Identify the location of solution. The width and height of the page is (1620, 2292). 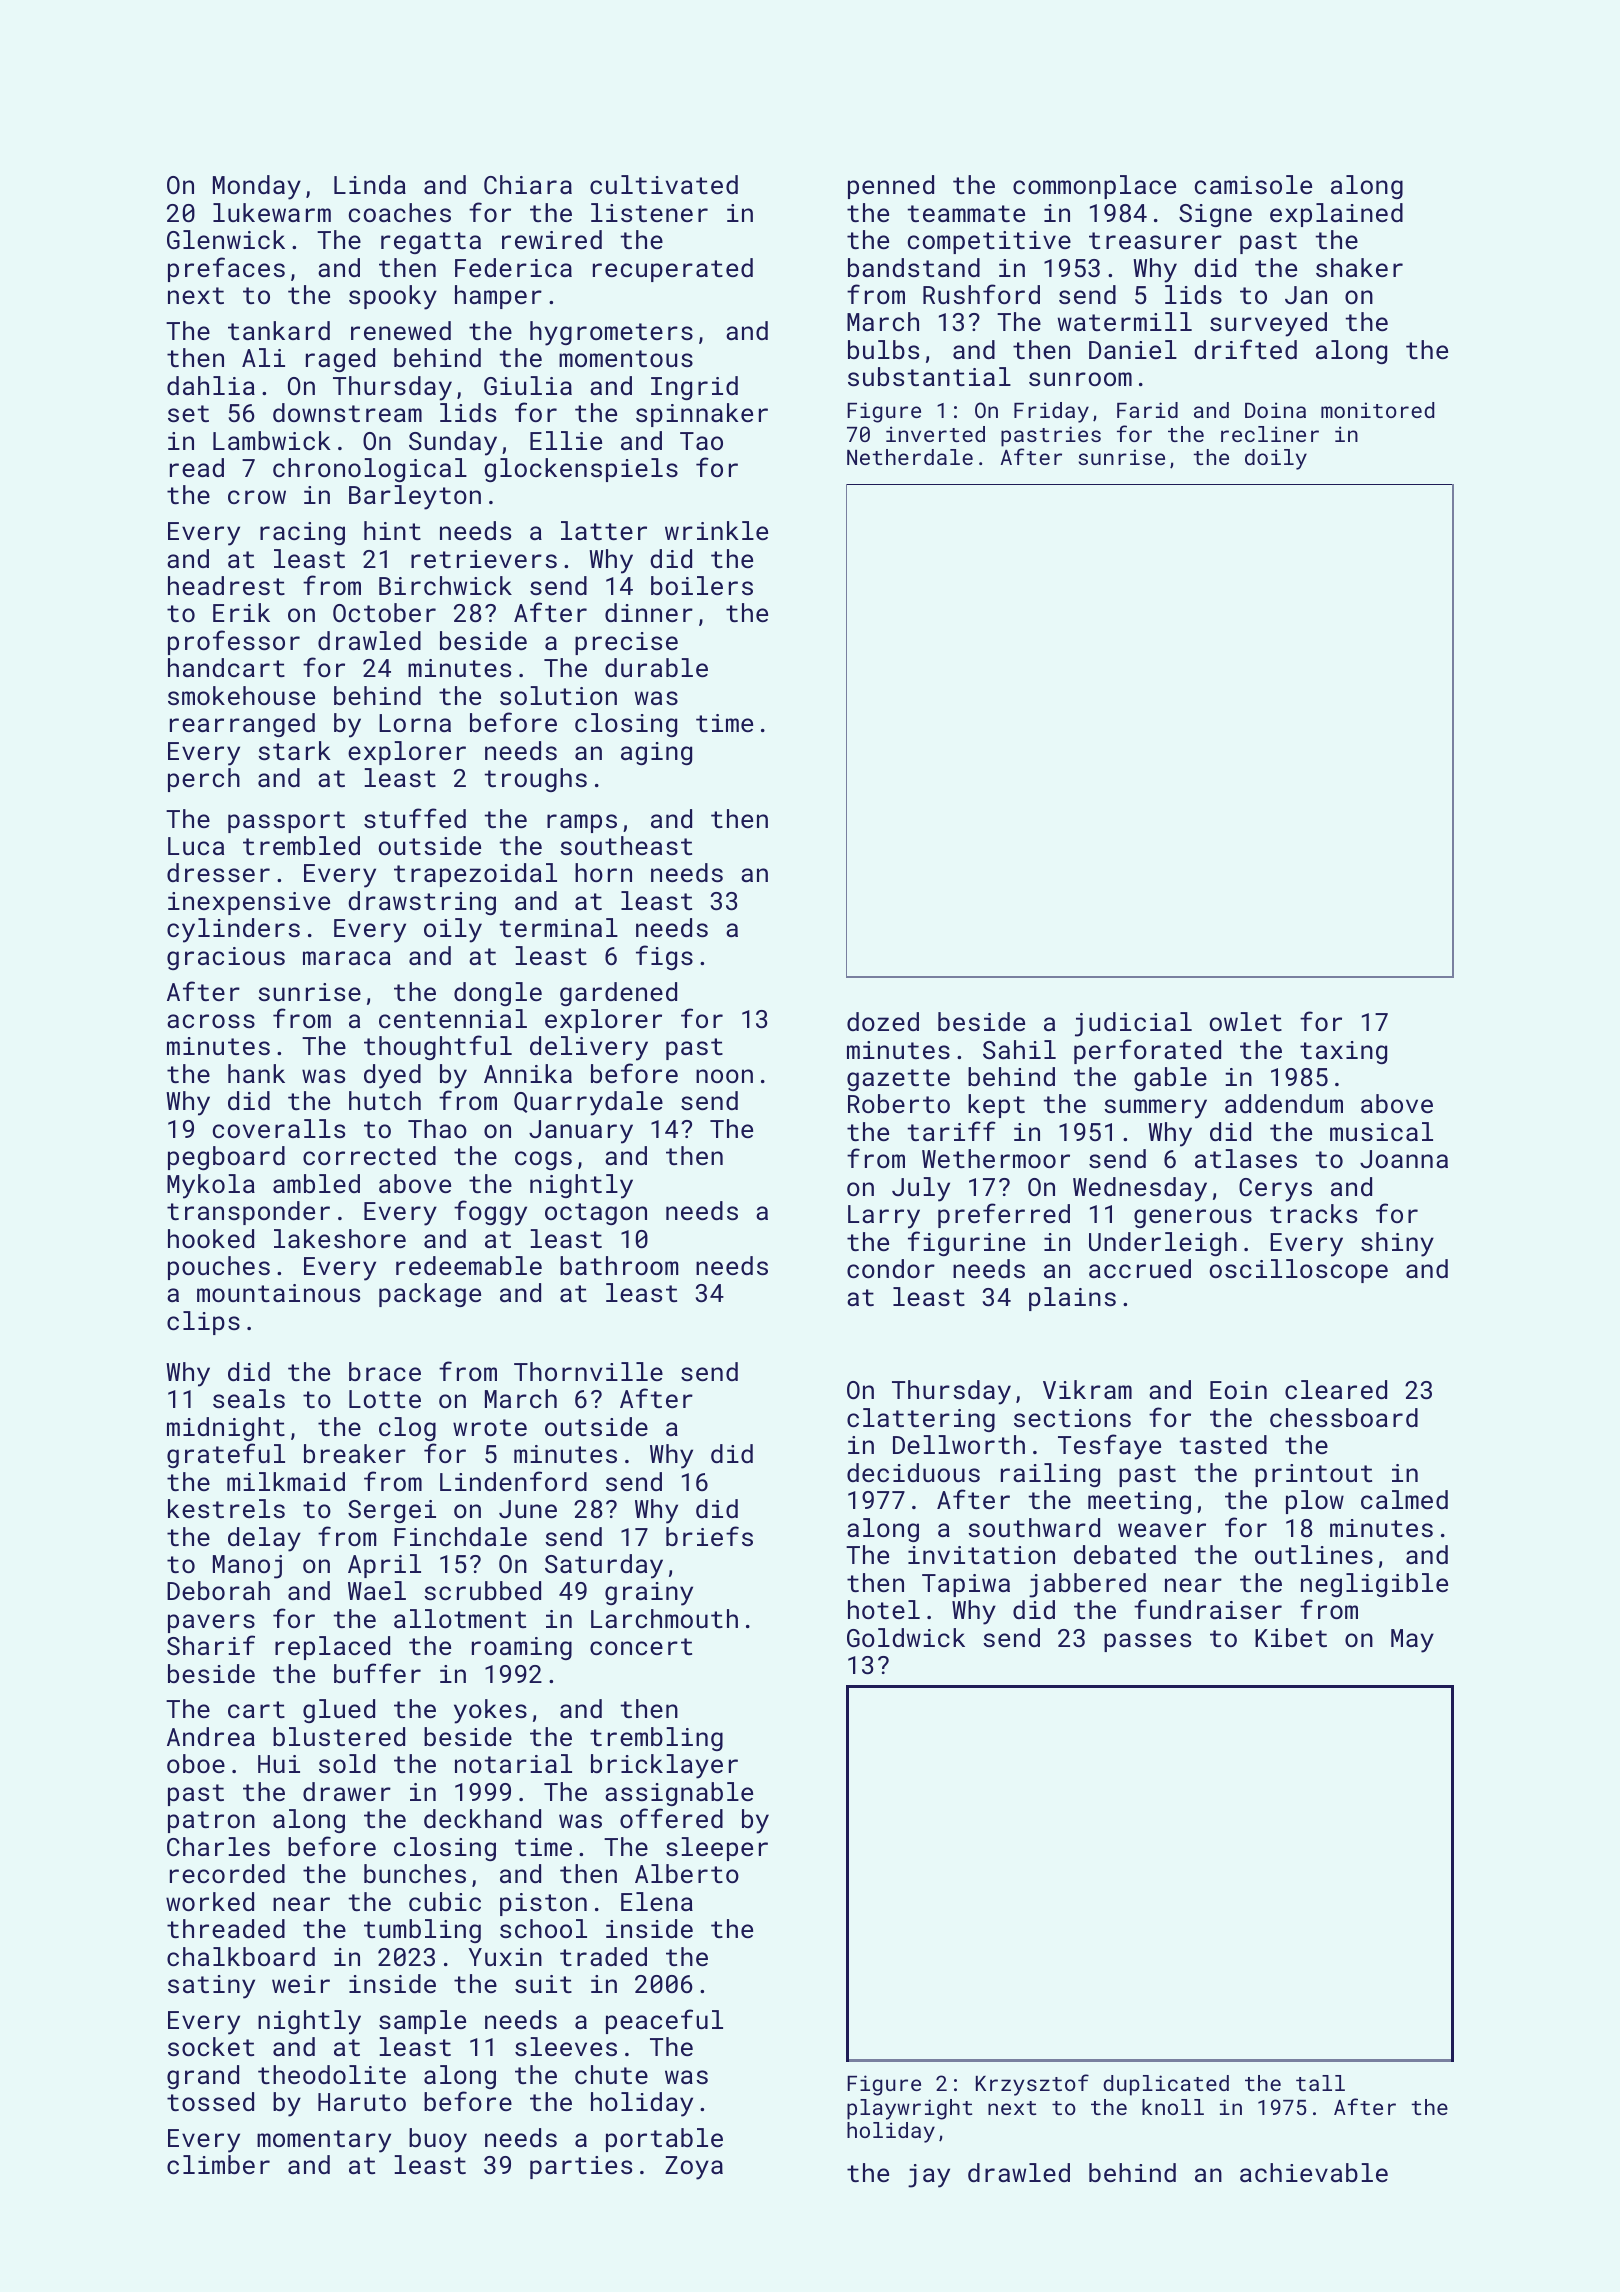
(558, 695).
